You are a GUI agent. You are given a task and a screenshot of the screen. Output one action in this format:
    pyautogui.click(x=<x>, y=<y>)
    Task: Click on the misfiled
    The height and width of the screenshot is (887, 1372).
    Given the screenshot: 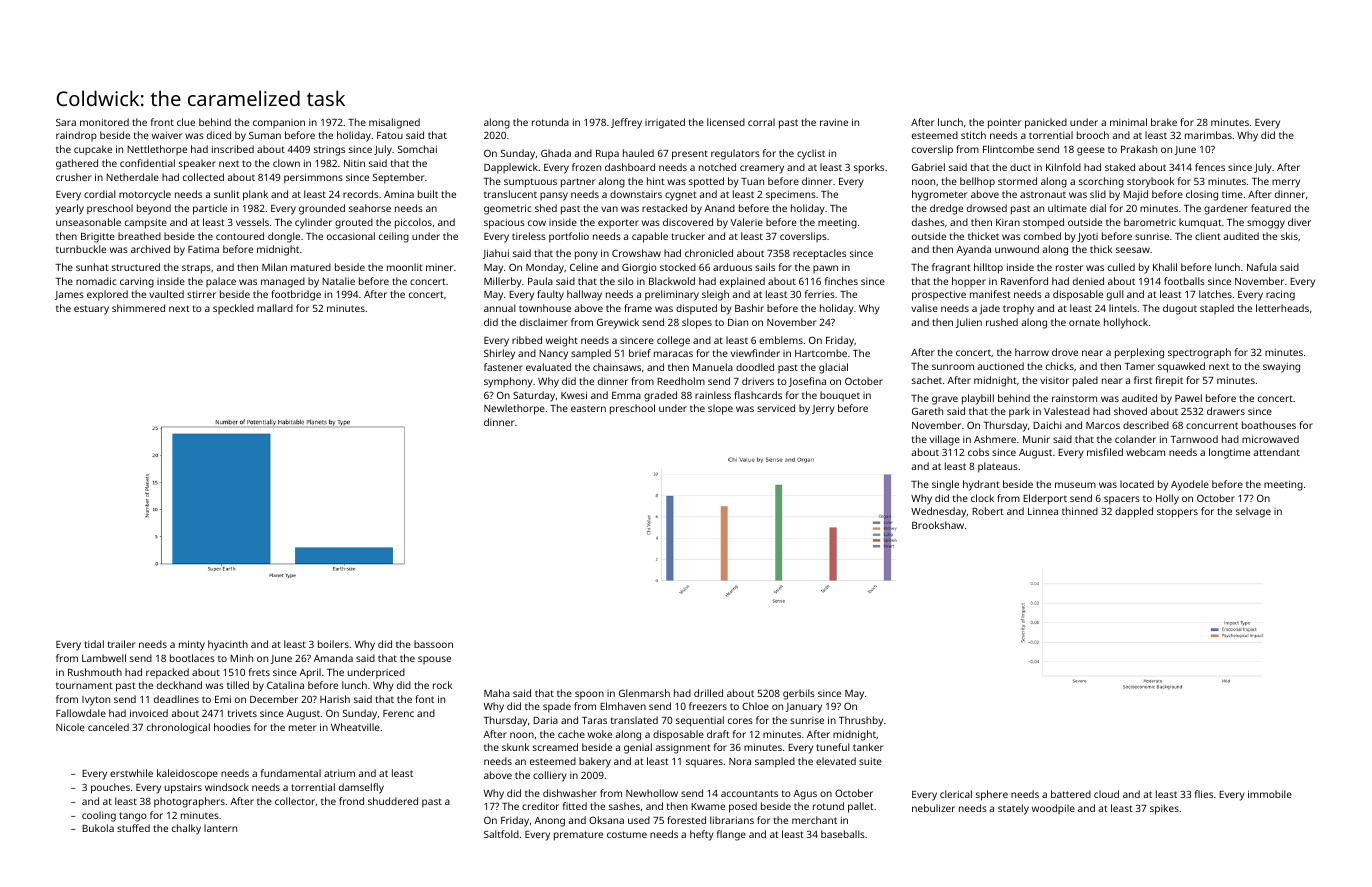 What is the action you would take?
    pyautogui.click(x=1105, y=452)
